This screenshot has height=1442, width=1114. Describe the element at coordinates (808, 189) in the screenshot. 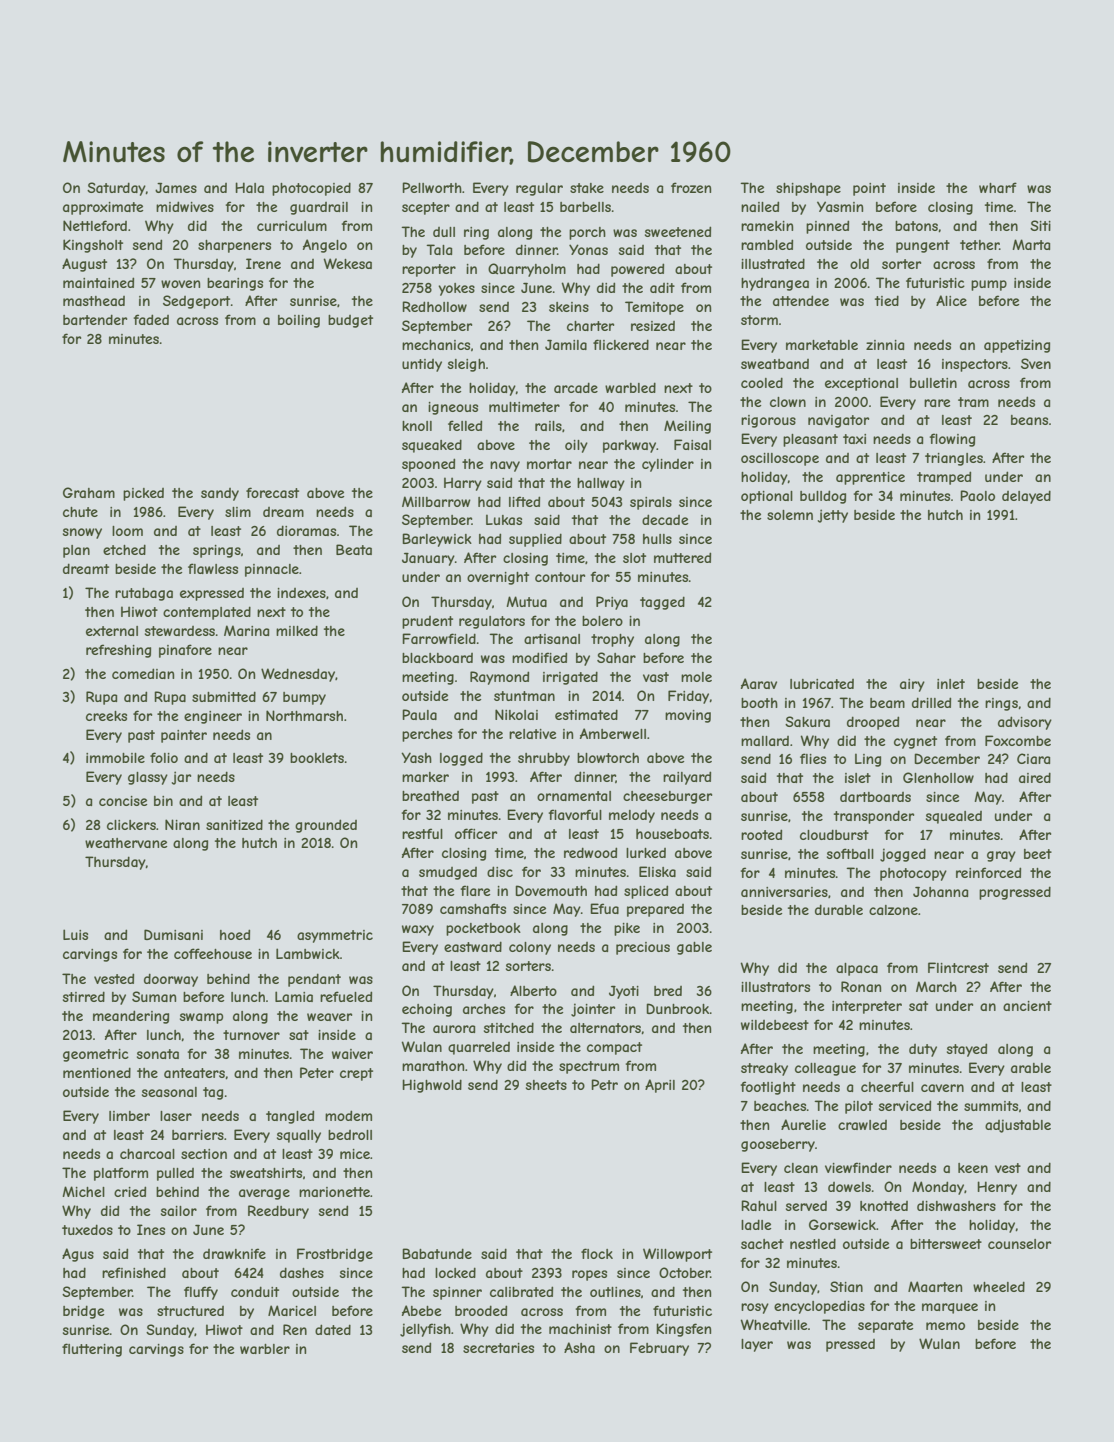

I see `shipshape` at that location.
